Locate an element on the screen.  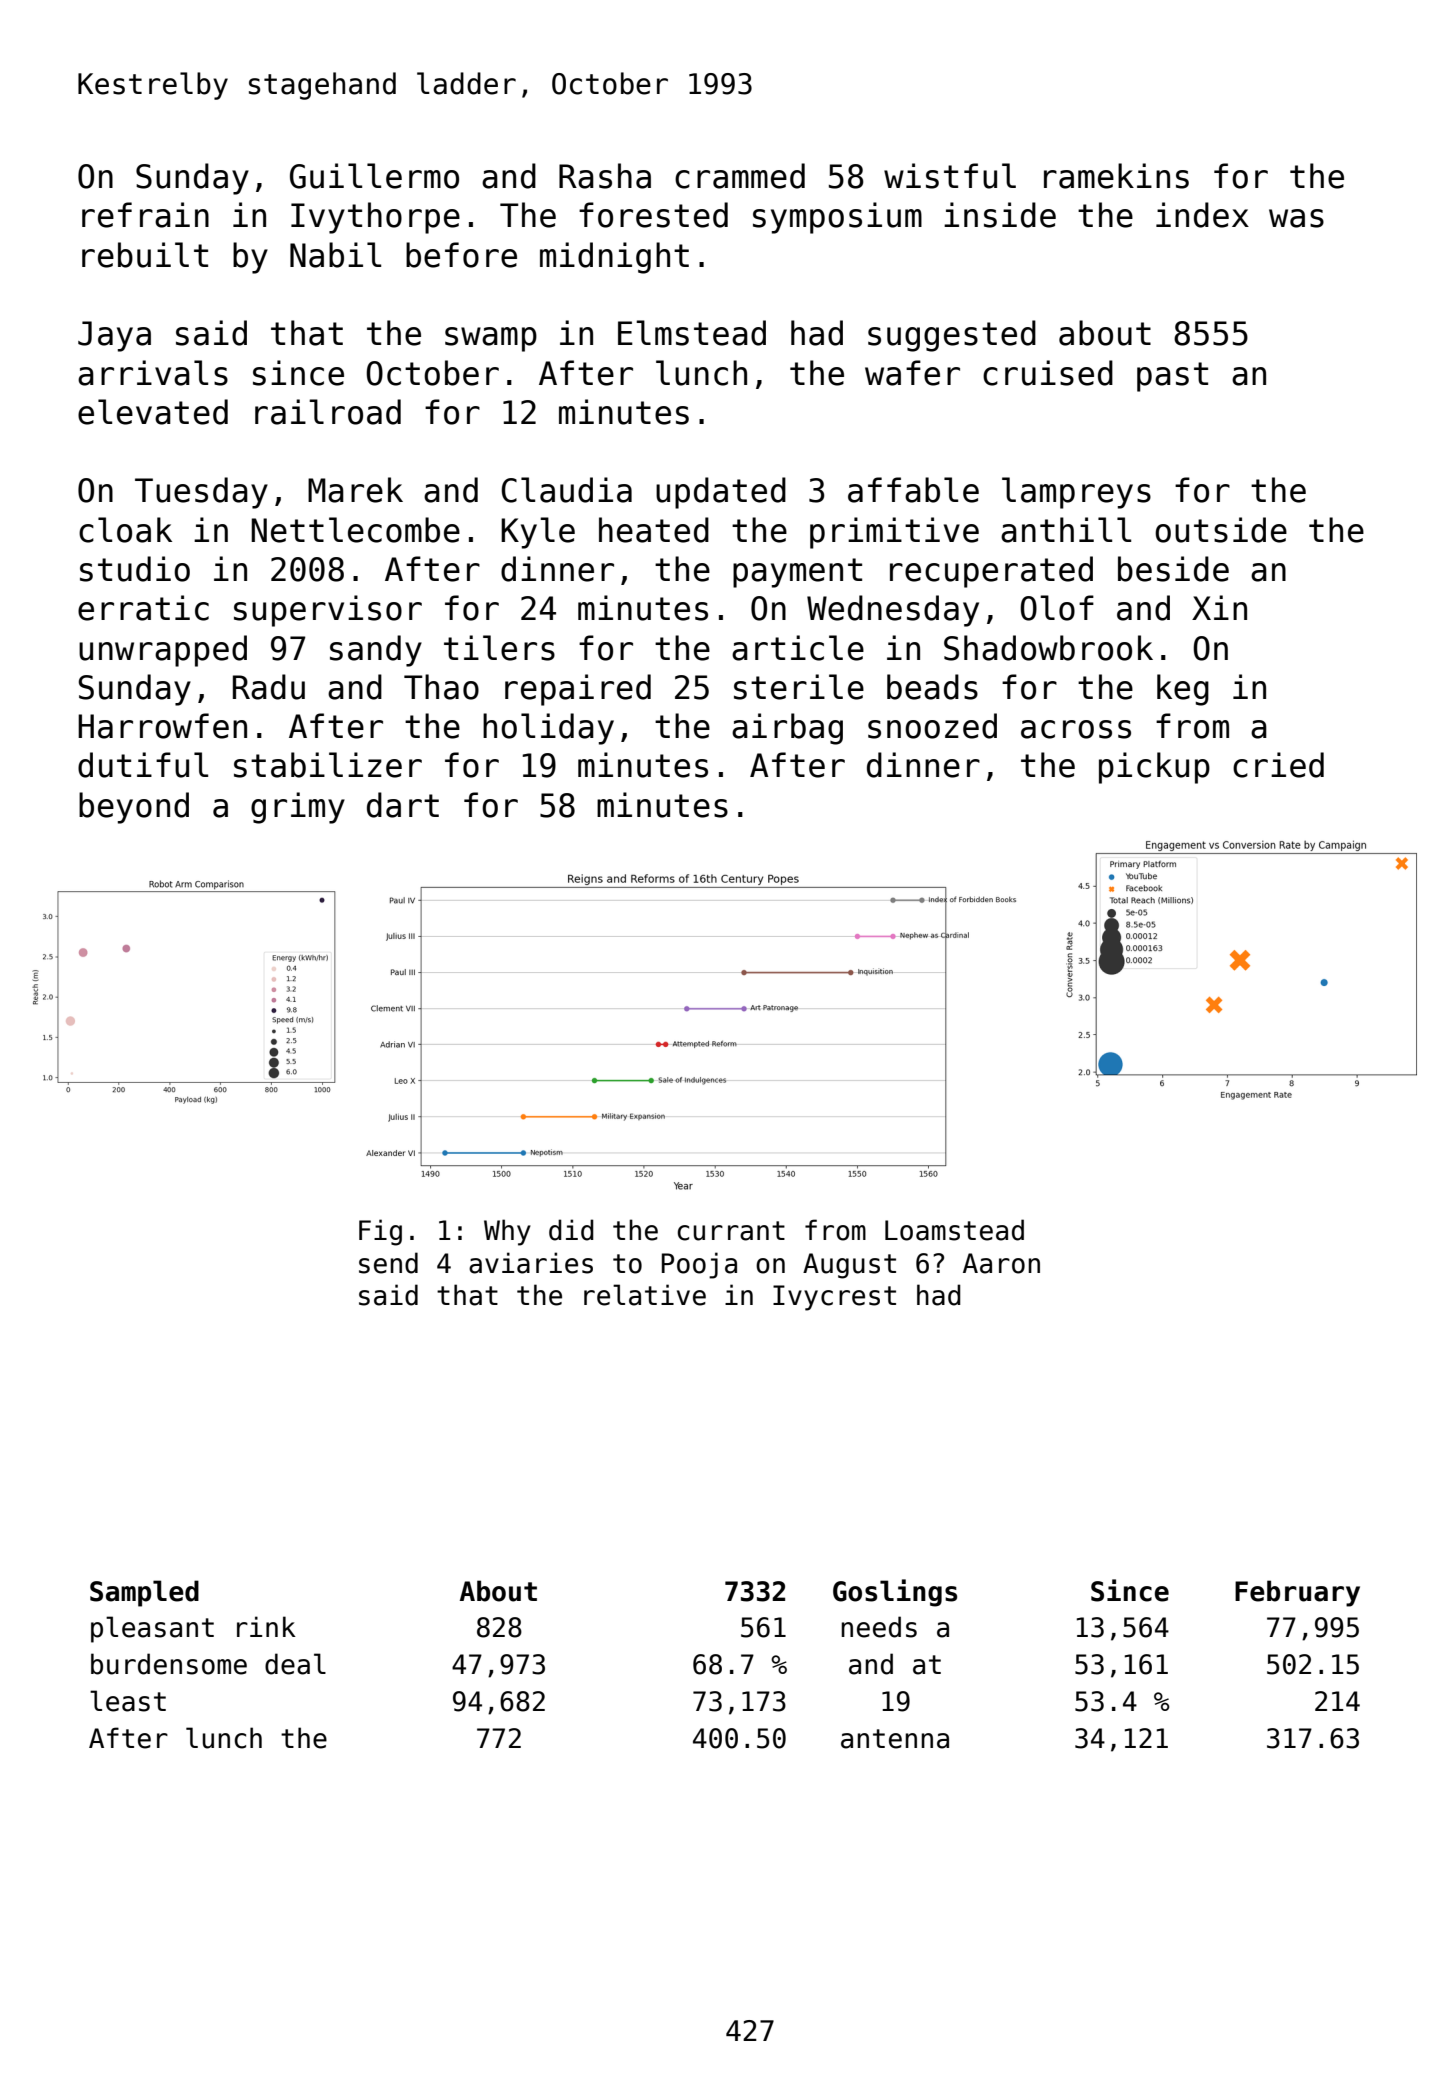
cried is located at coordinates (1278, 765).
